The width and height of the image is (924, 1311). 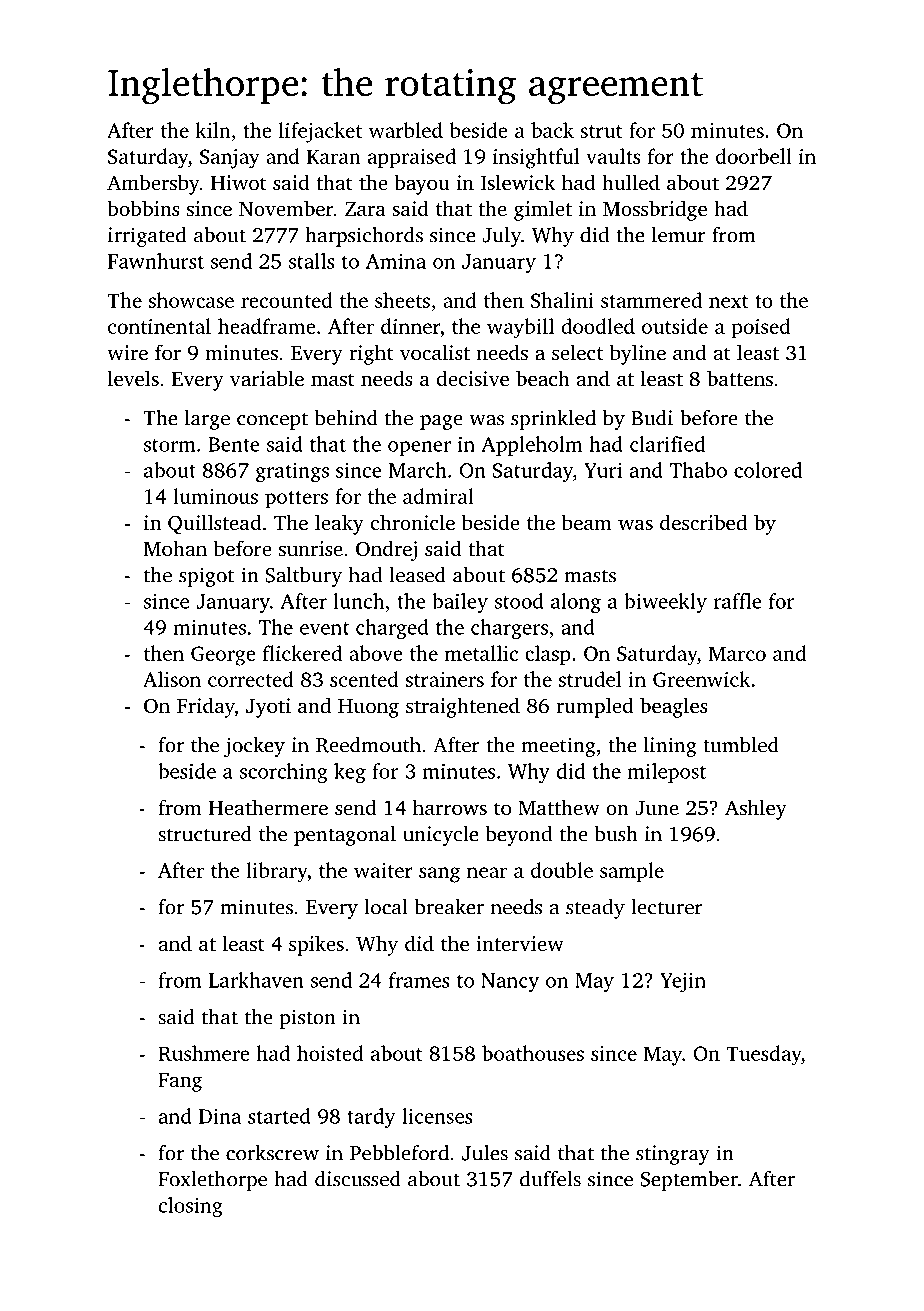 What do you see at coordinates (703, 522) in the image?
I see `described` at bounding box center [703, 522].
